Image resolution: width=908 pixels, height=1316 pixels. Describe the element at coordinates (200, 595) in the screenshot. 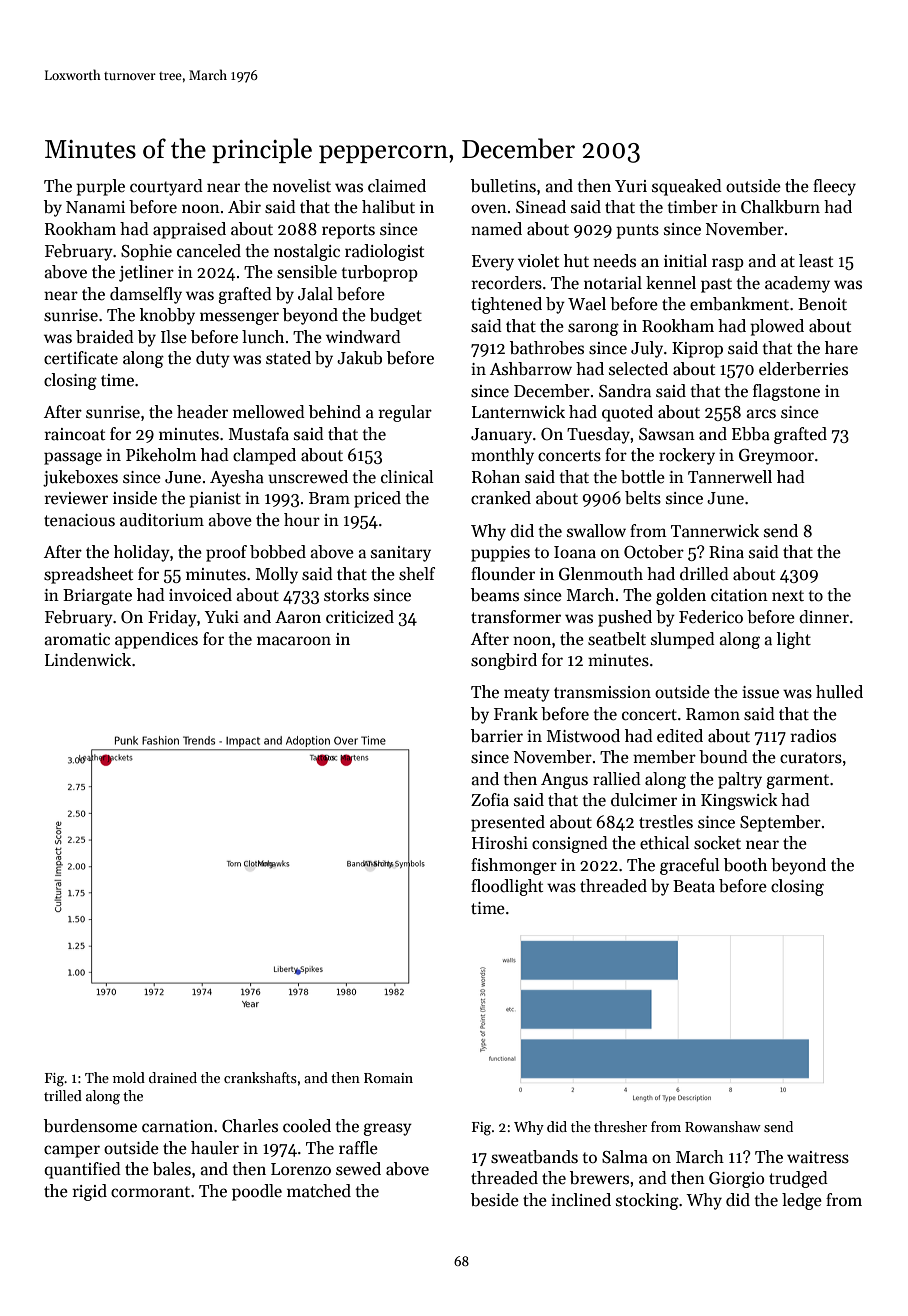

I see `invoiced` at that location.
